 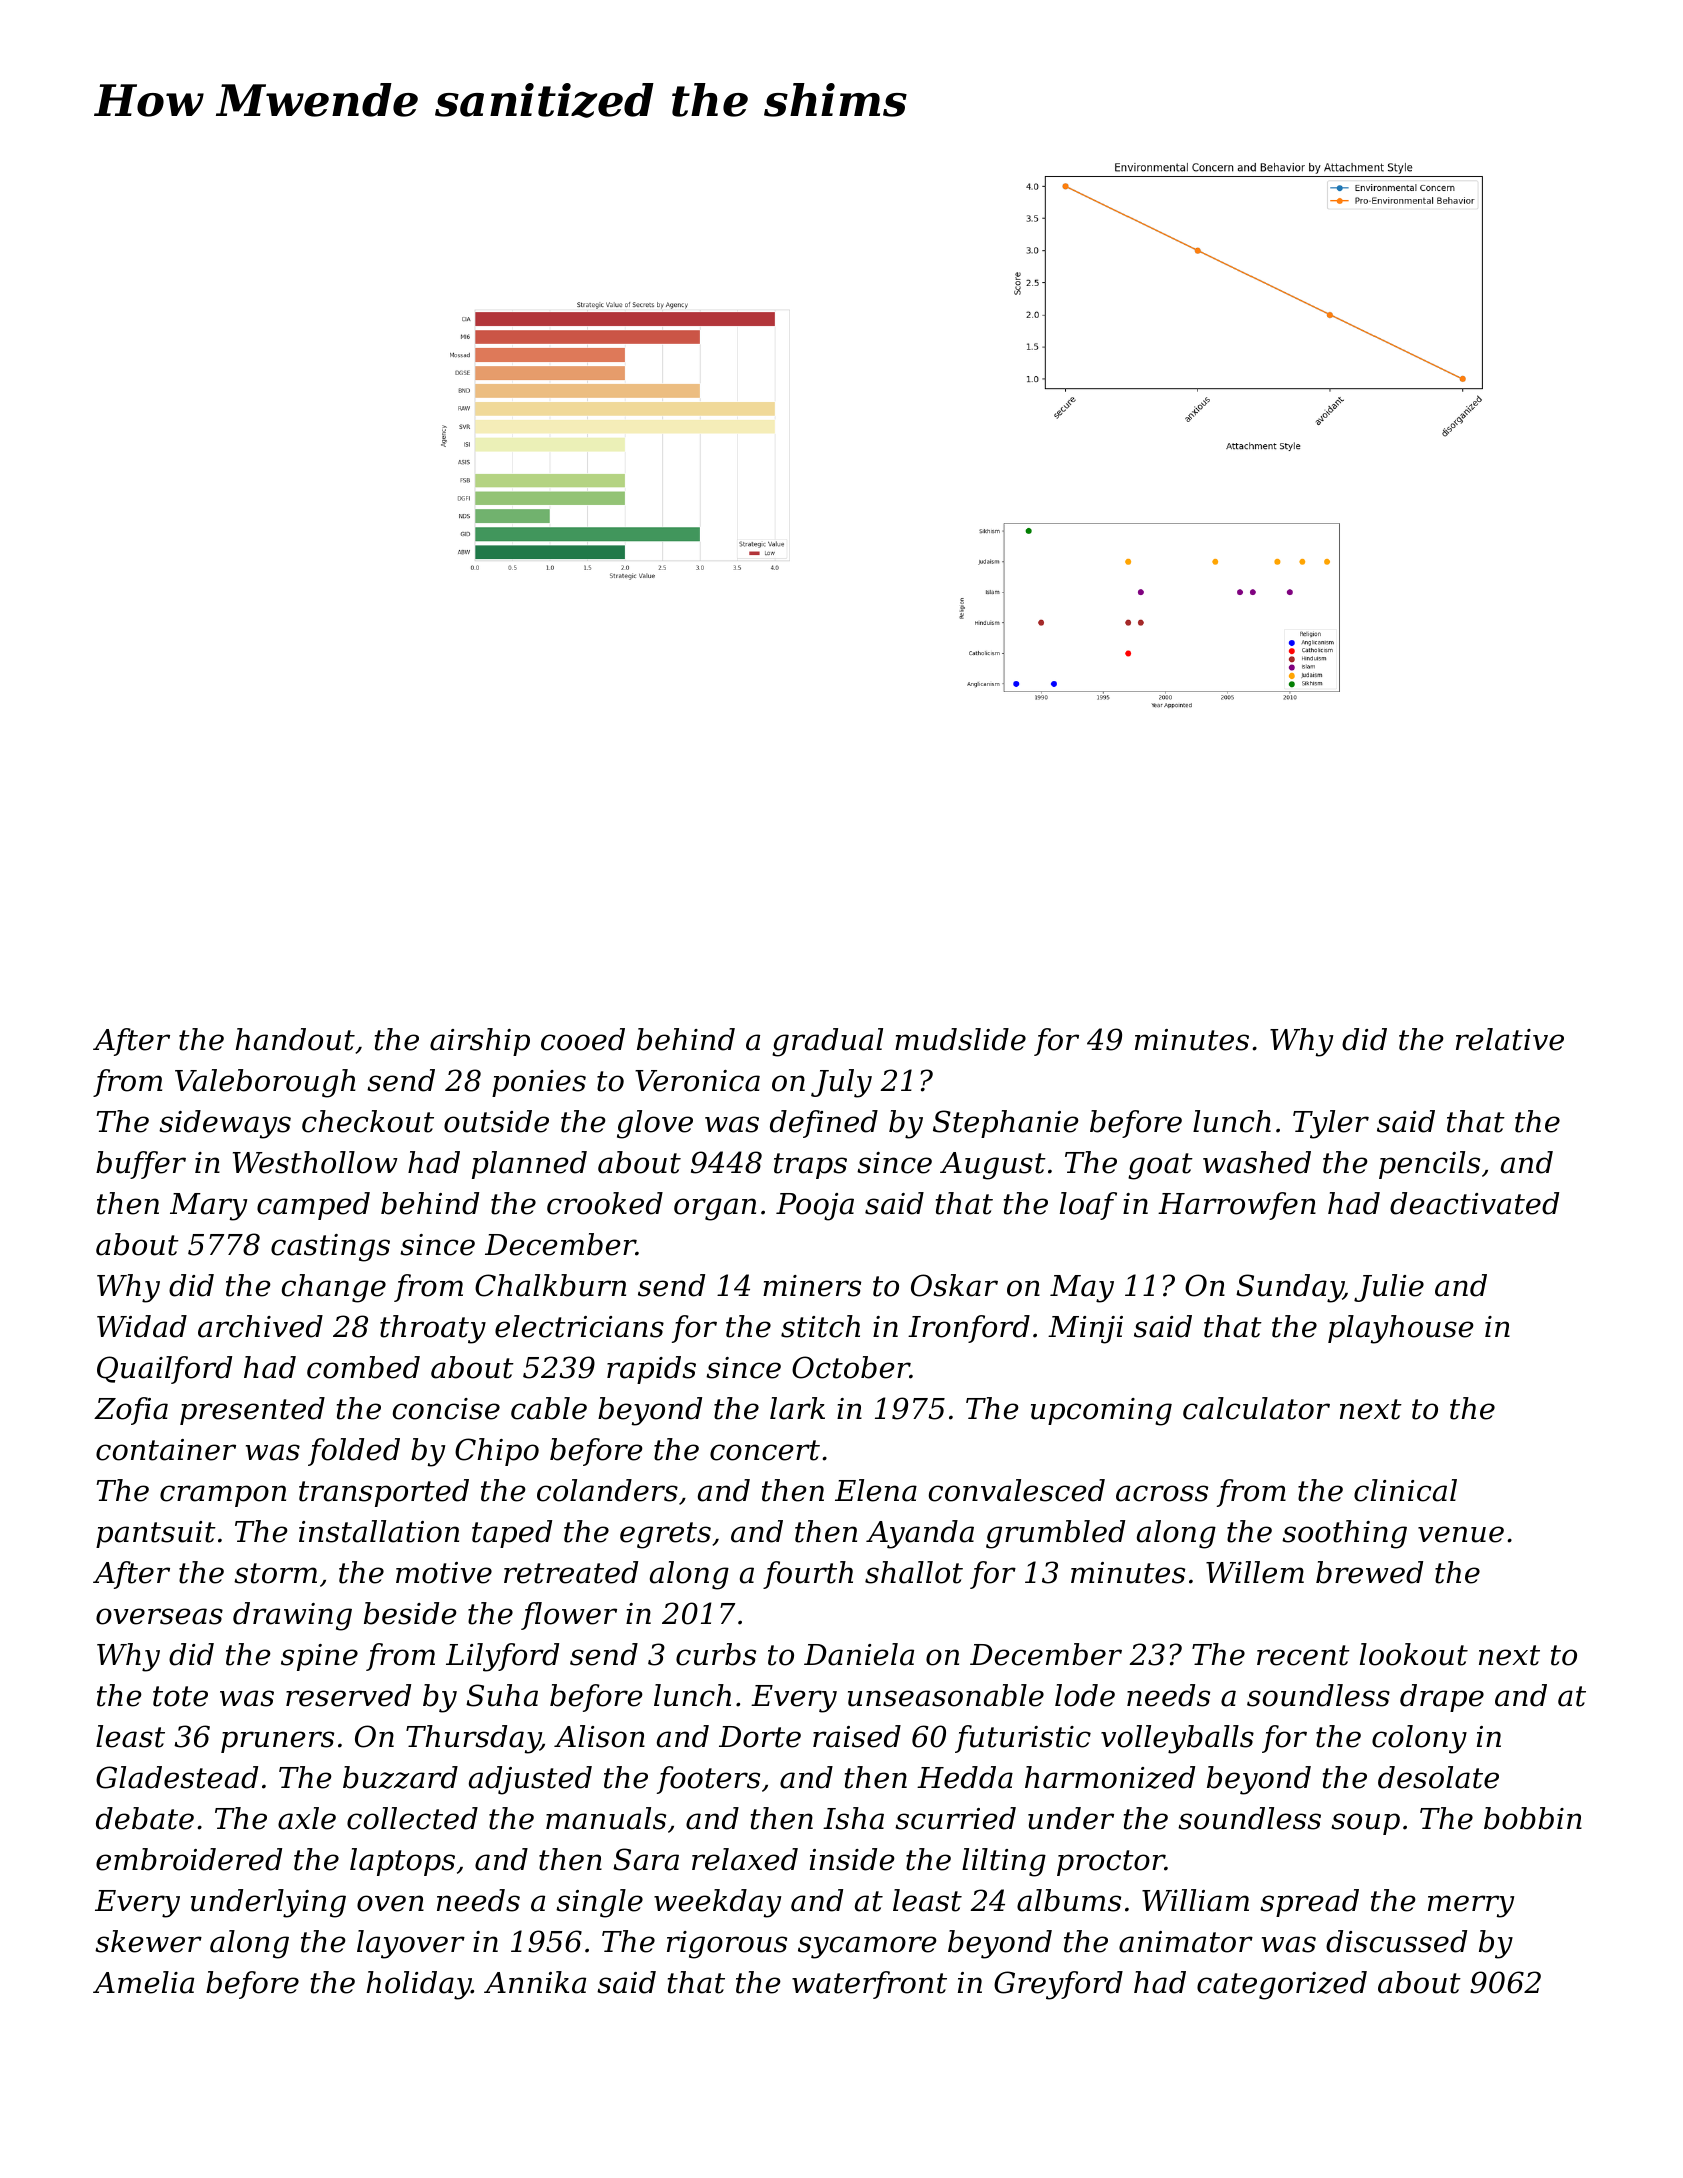 I want to click on collected, so click(x=412, y=1818).
